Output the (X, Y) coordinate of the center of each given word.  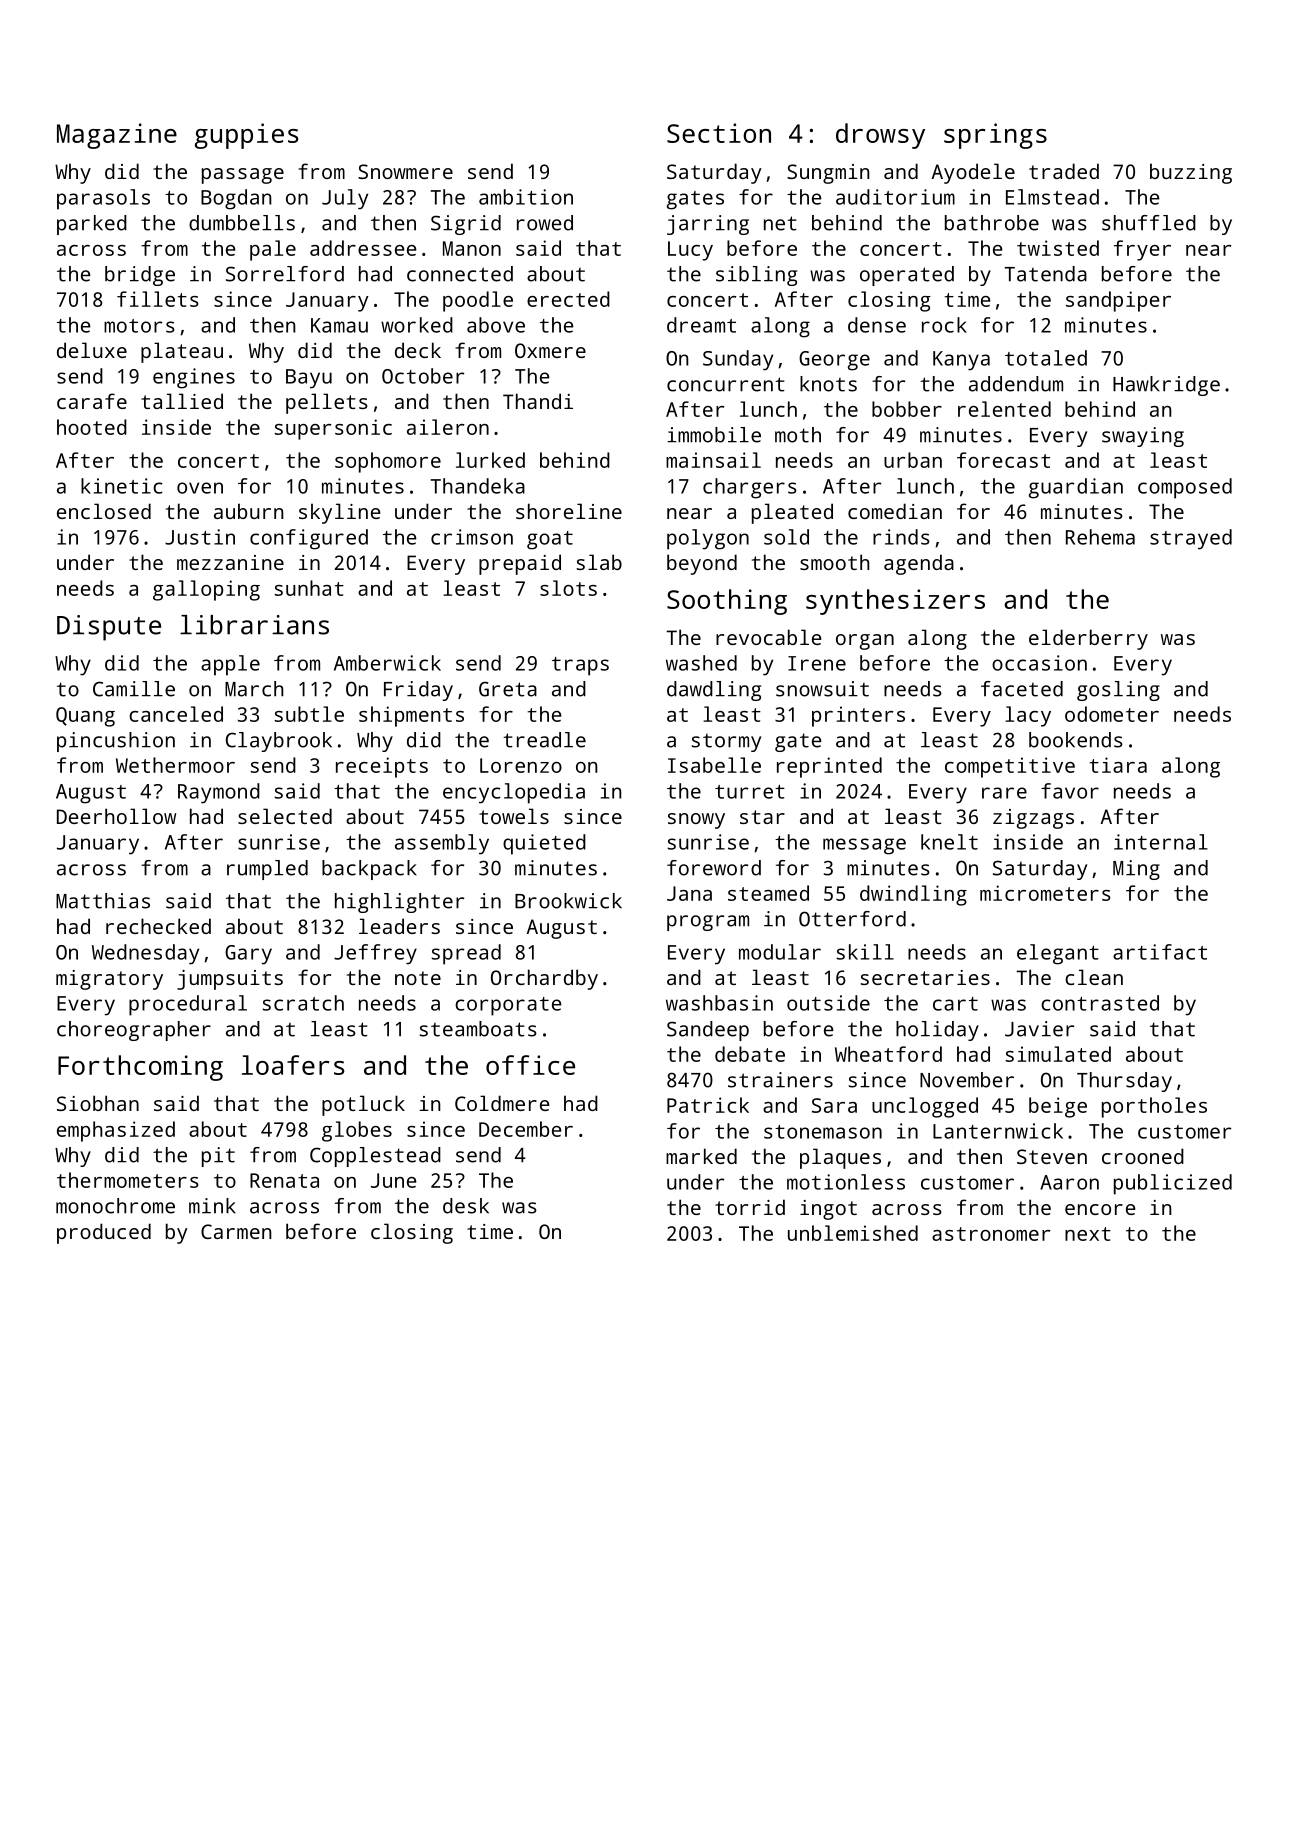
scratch (303, 1003)
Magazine (117, 136)
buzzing (1191, 173)
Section (719, 133)
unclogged (925, 1107)
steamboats (478, 1029)
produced (104, 1233)
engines (194, 378)
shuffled (1149, 223)
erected (568, 299)
